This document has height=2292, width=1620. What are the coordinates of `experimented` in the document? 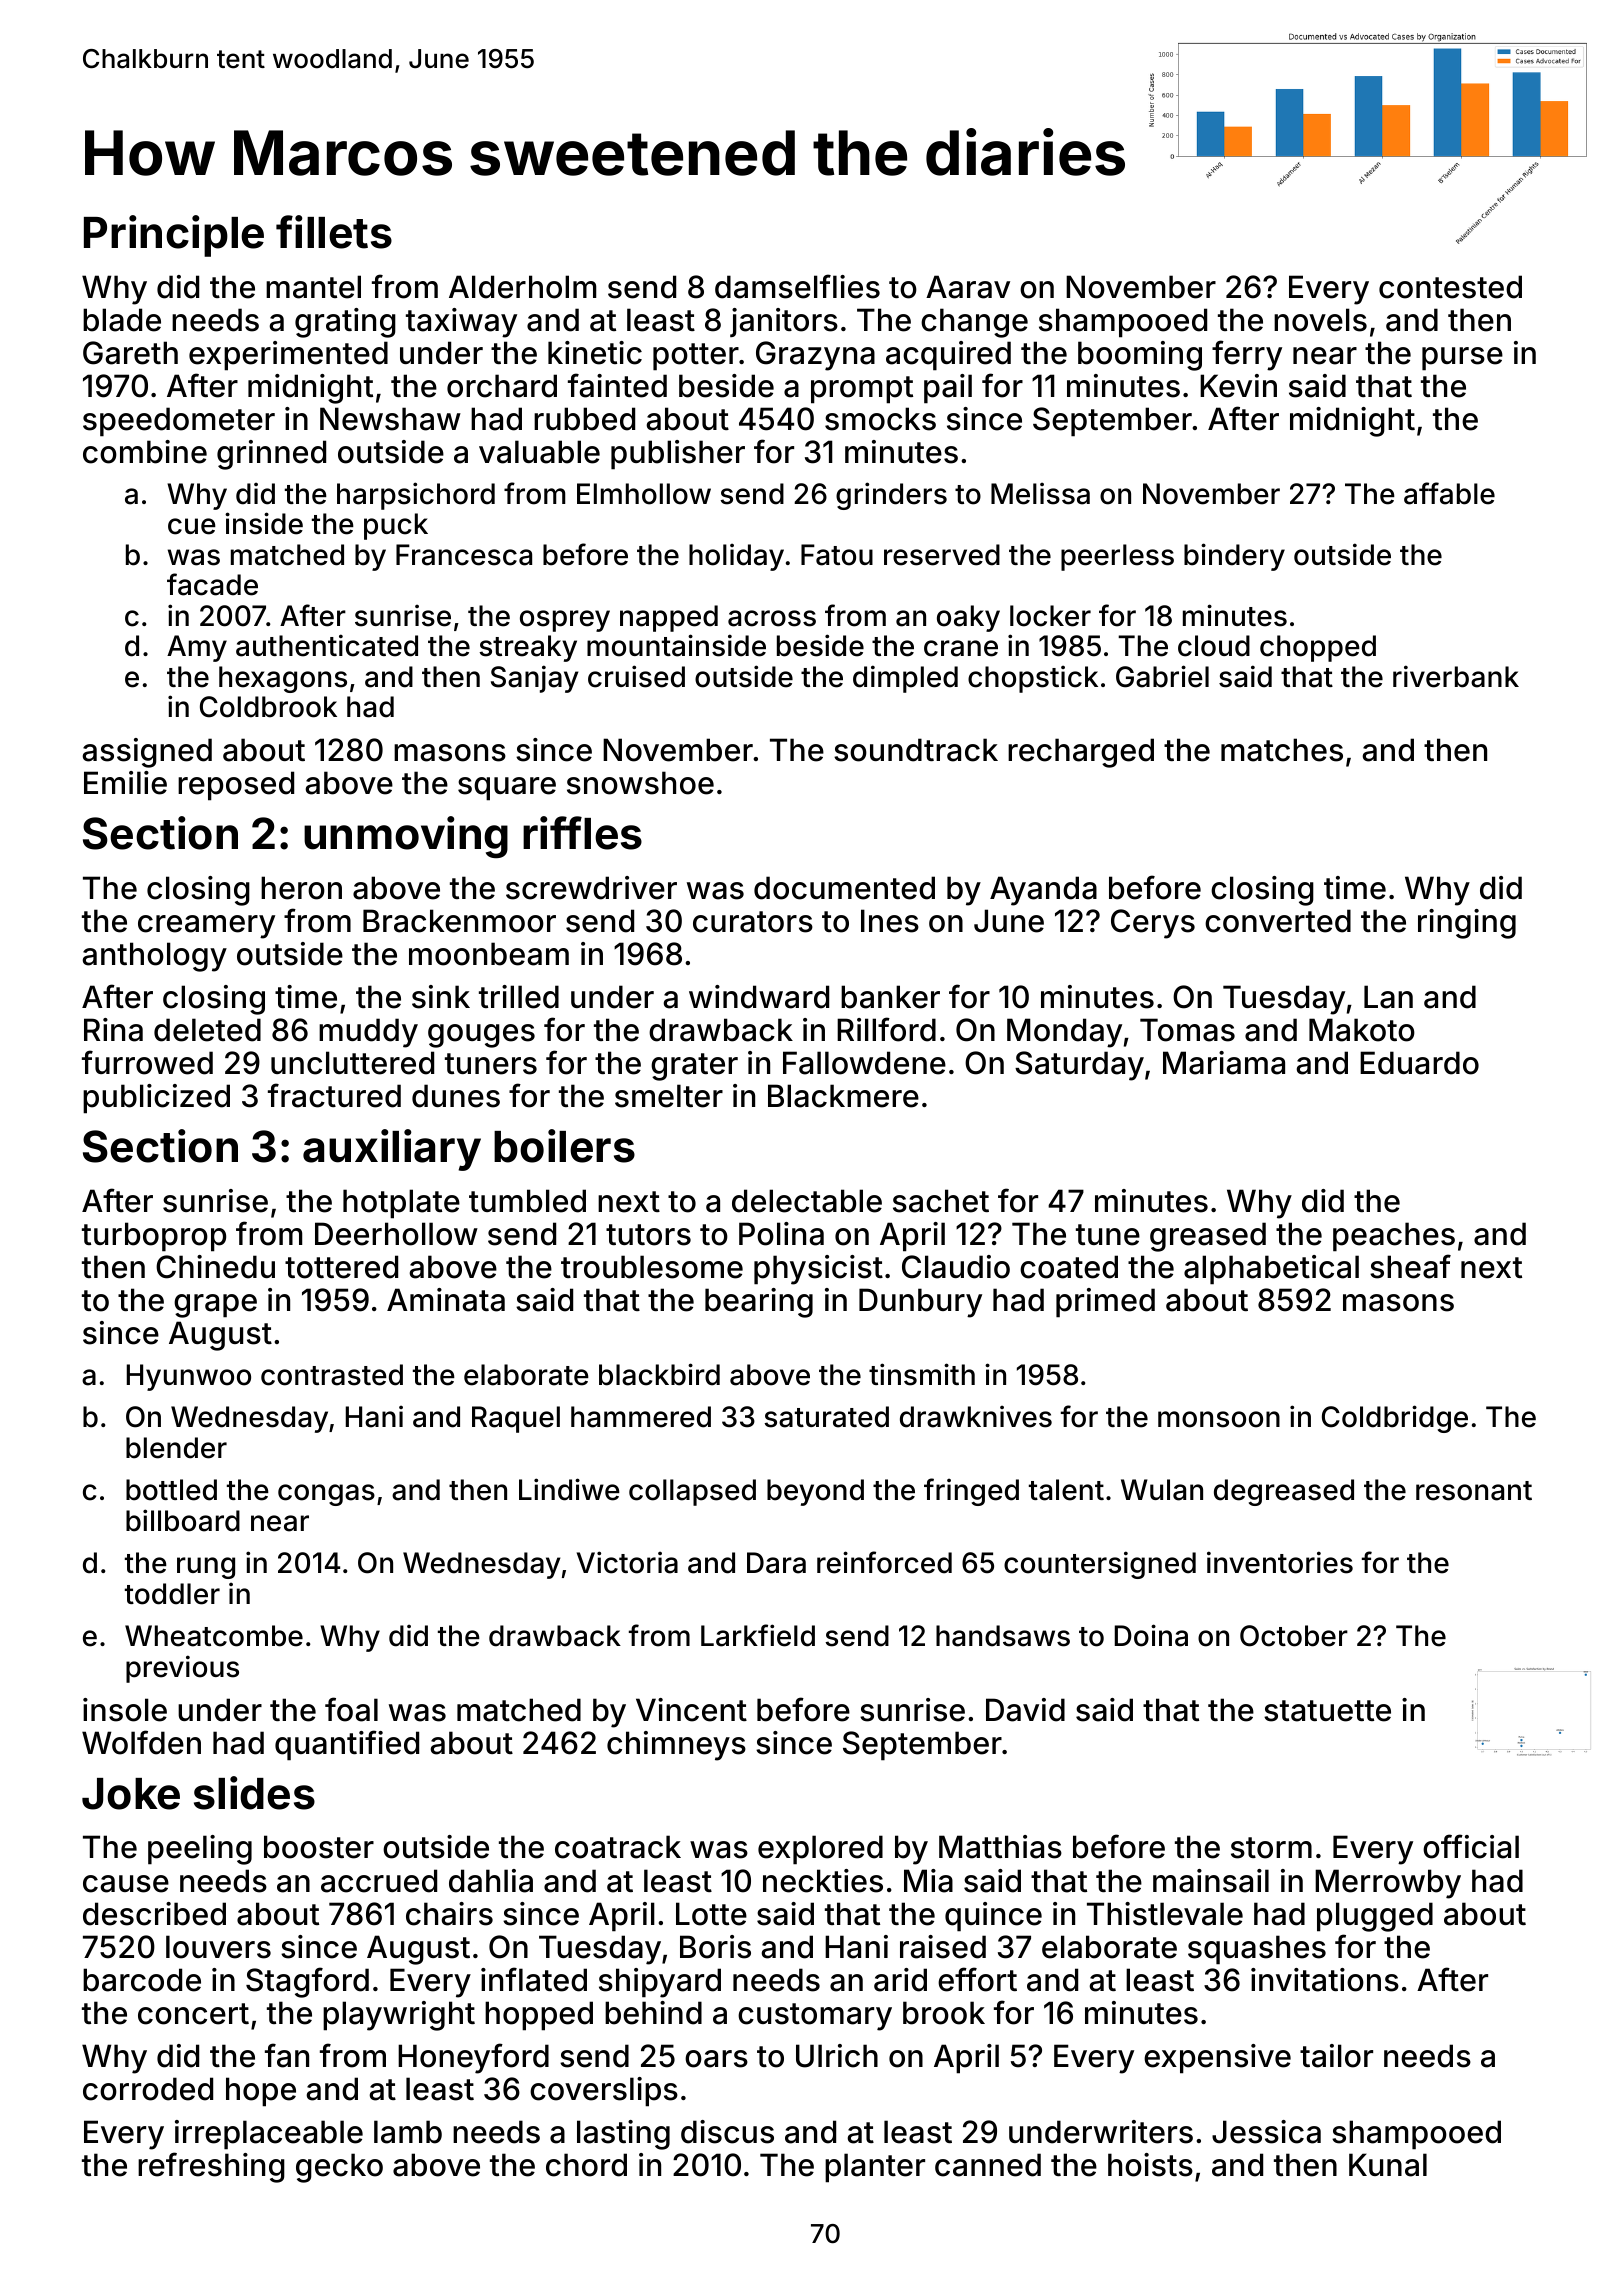 It's located at (288, 356).
